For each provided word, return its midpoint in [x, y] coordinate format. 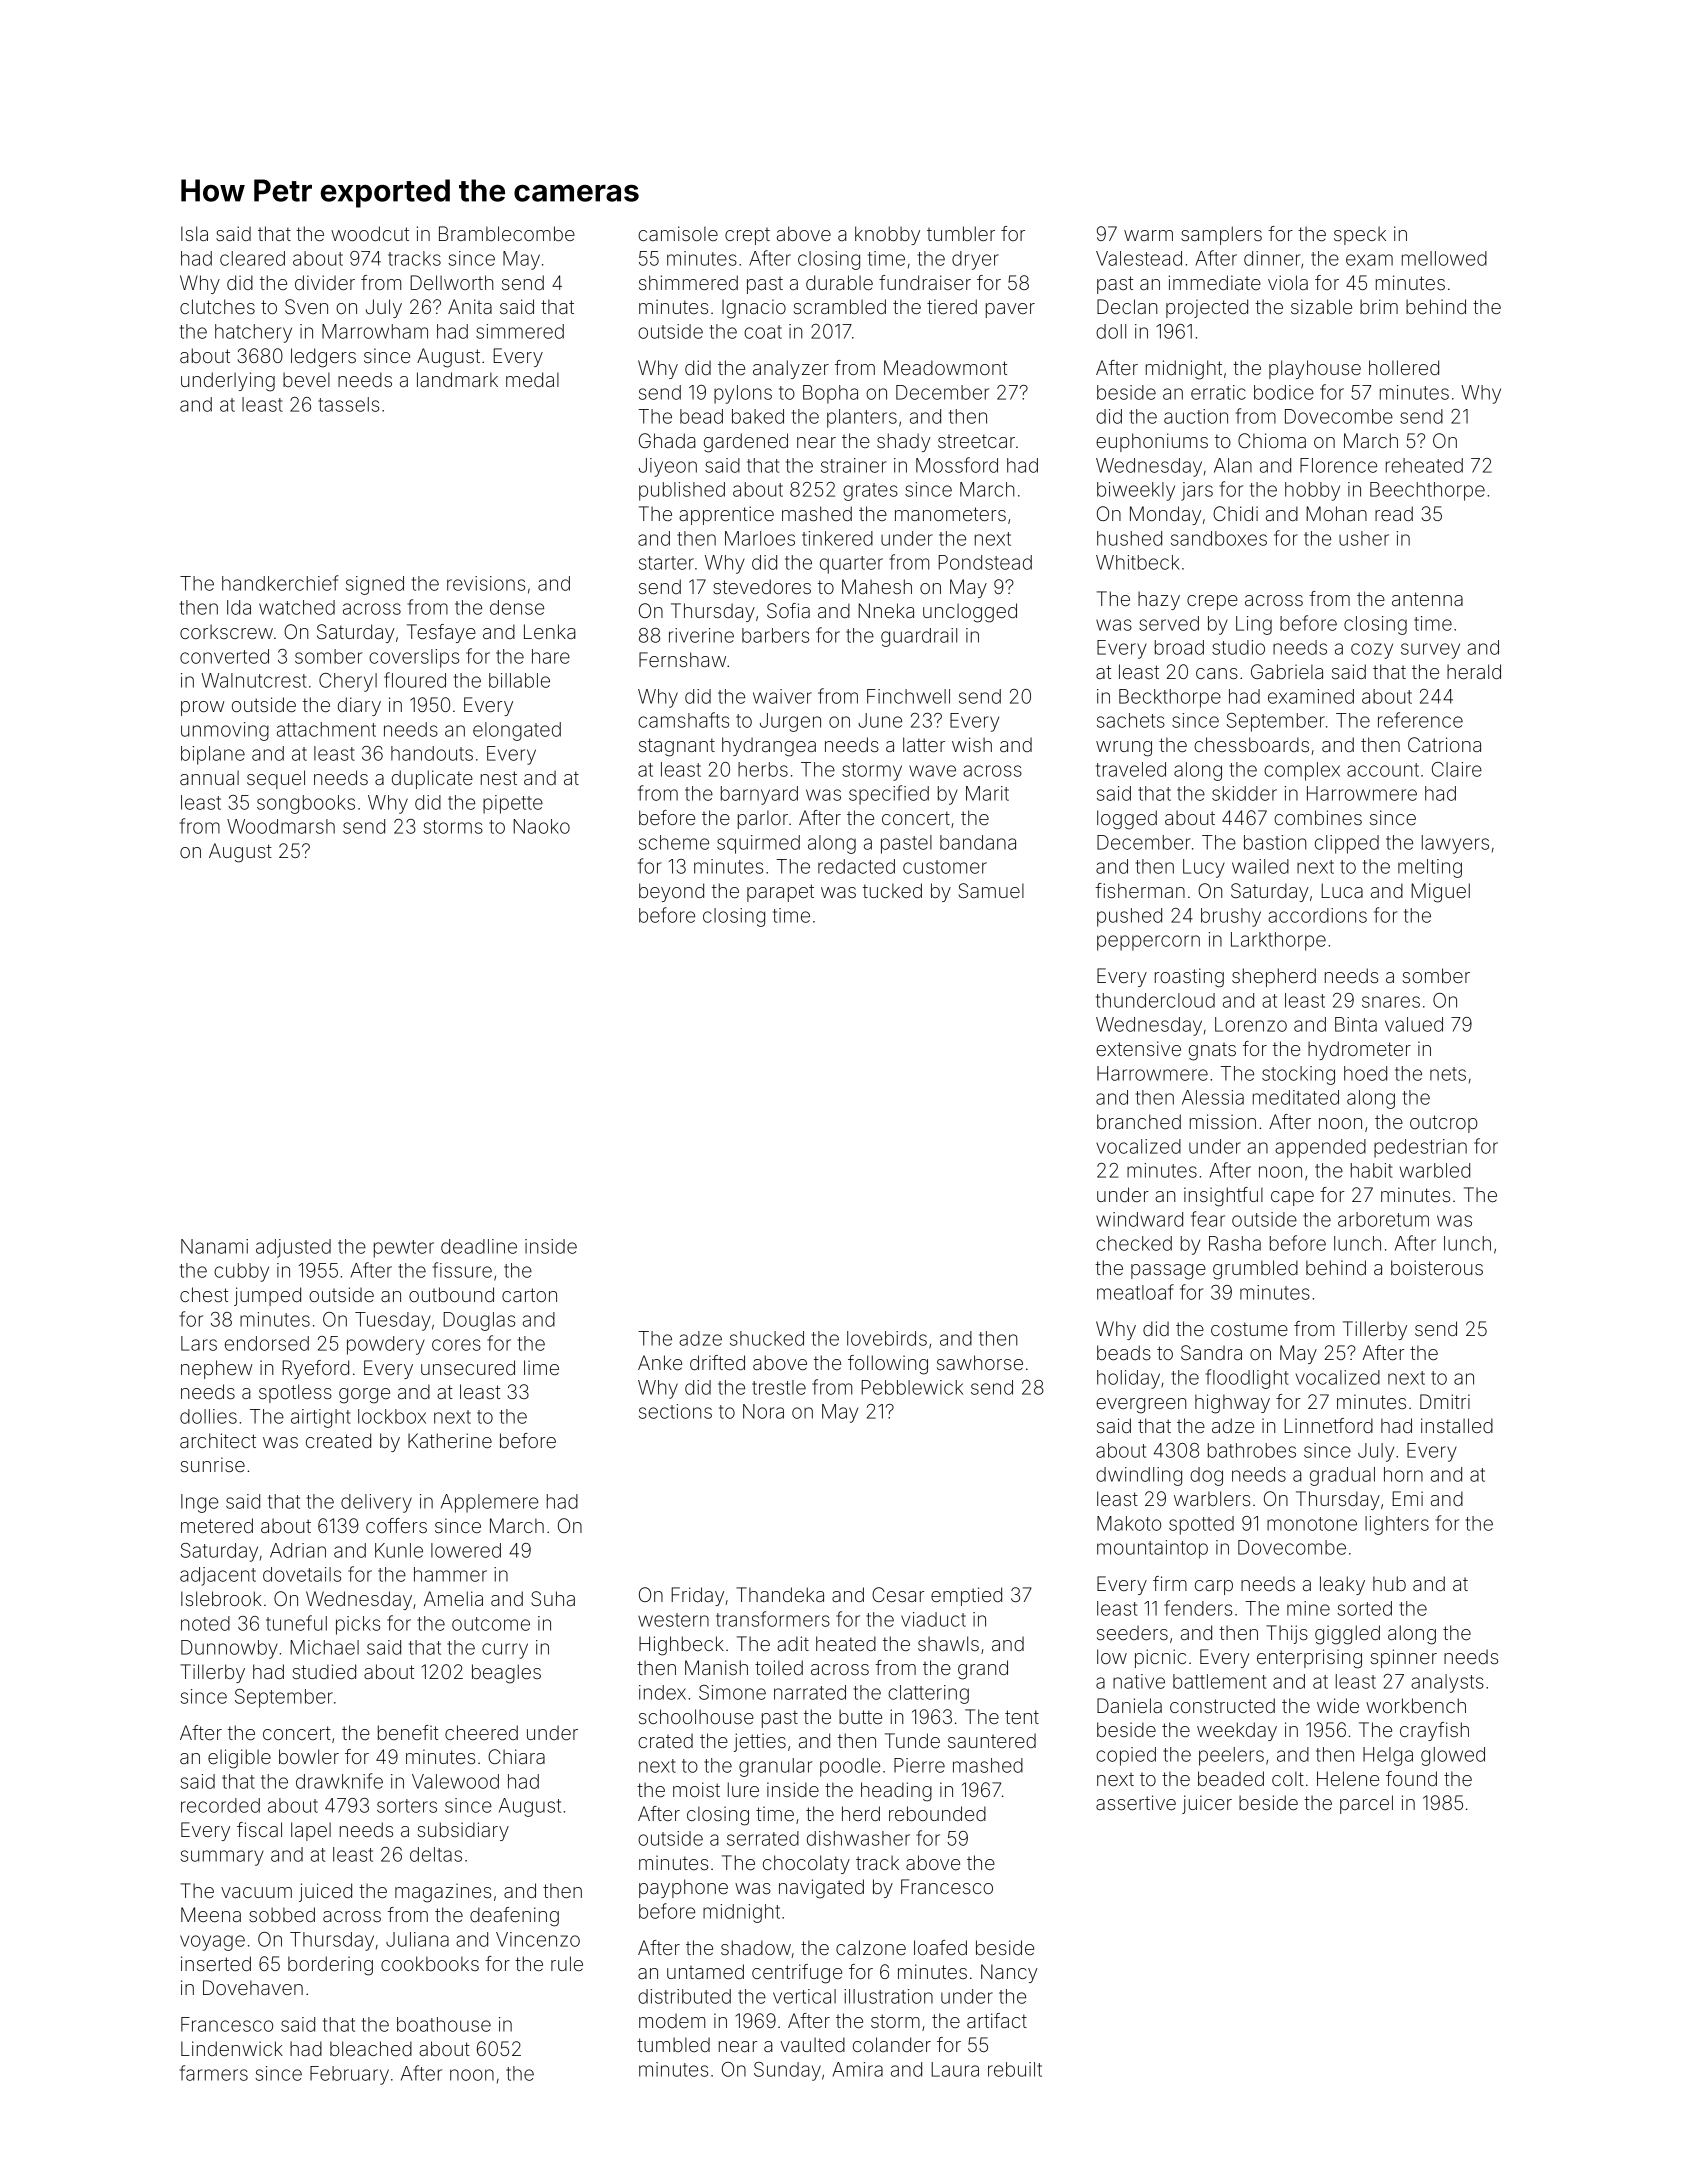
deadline [479, 1246]
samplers [1221, 235]
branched [1139, 1121]
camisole [678, 233]
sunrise [213, 1464]
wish [972, 744]
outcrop [1444, 1124]
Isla [194, 233]
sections [675, 1411]
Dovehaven [253, 1987]
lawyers [1455, 844]
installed [1457, 1425]
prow [202, 708]
